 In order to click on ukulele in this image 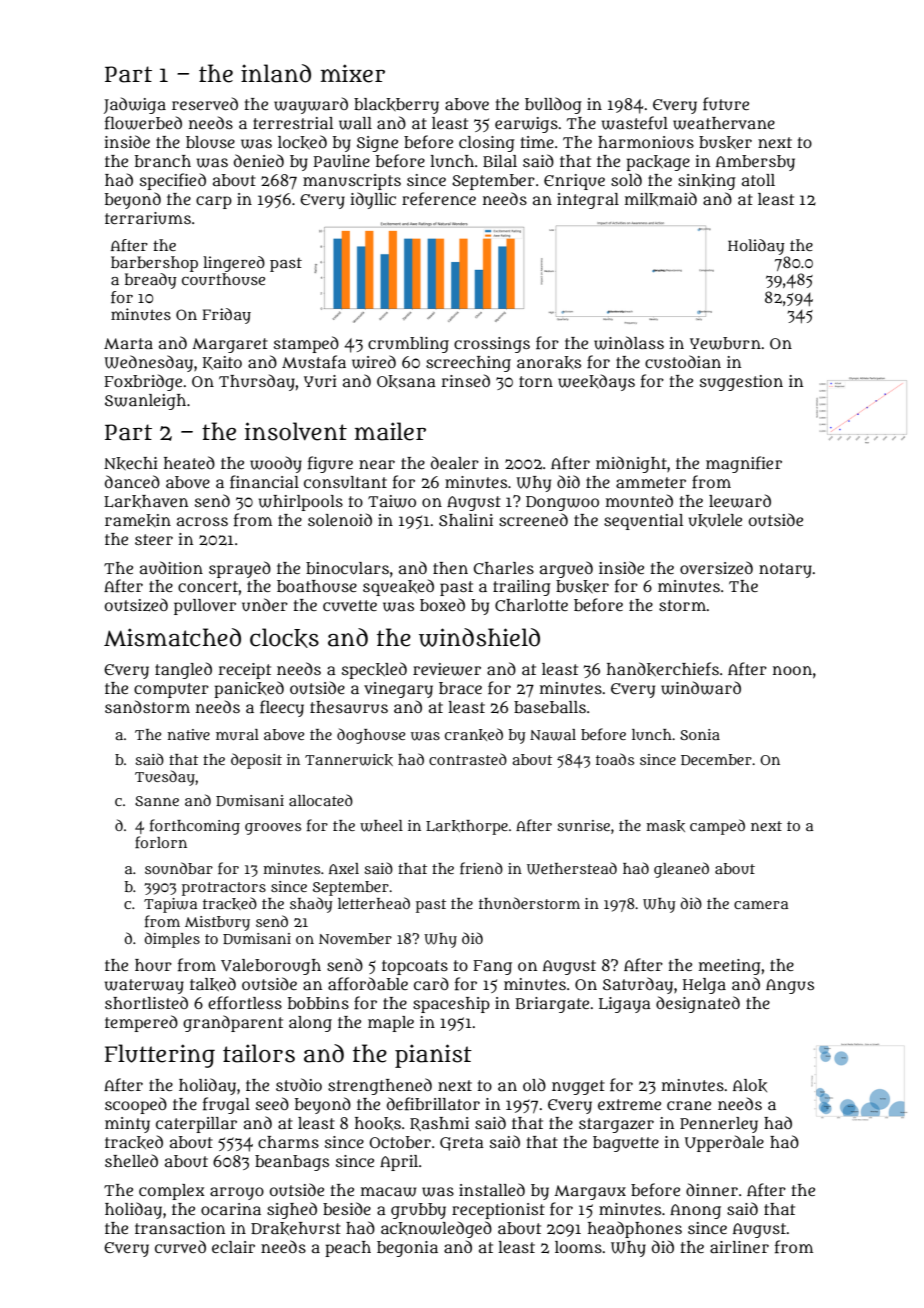, I will do `click(715, 520)`.
